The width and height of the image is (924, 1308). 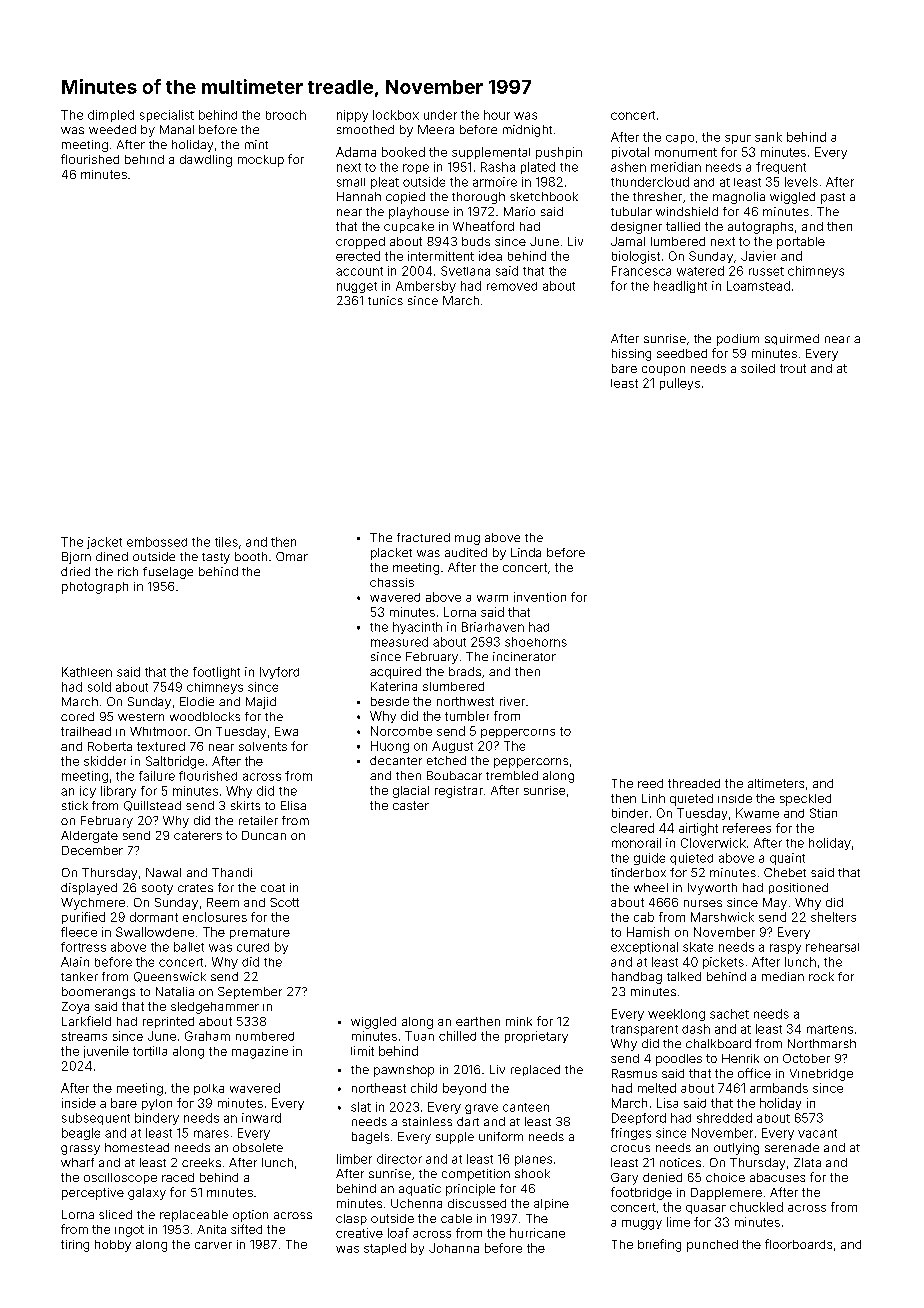 What do you see at coordinates (785, 872) in the image?
I see `Chebet` at bounding box center [785, 872].
